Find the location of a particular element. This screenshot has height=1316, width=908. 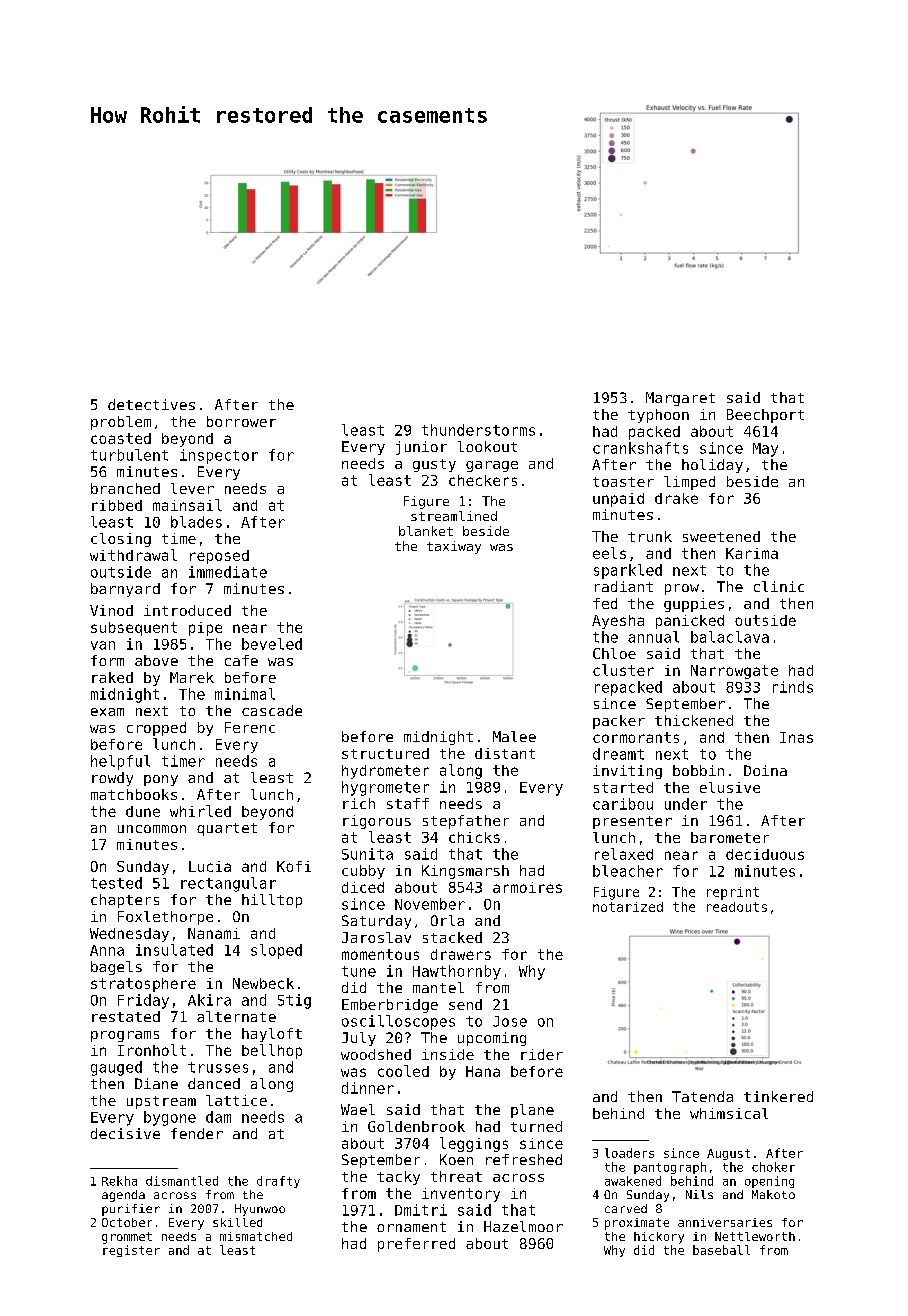

exam is located at coordinates (107, 712).
